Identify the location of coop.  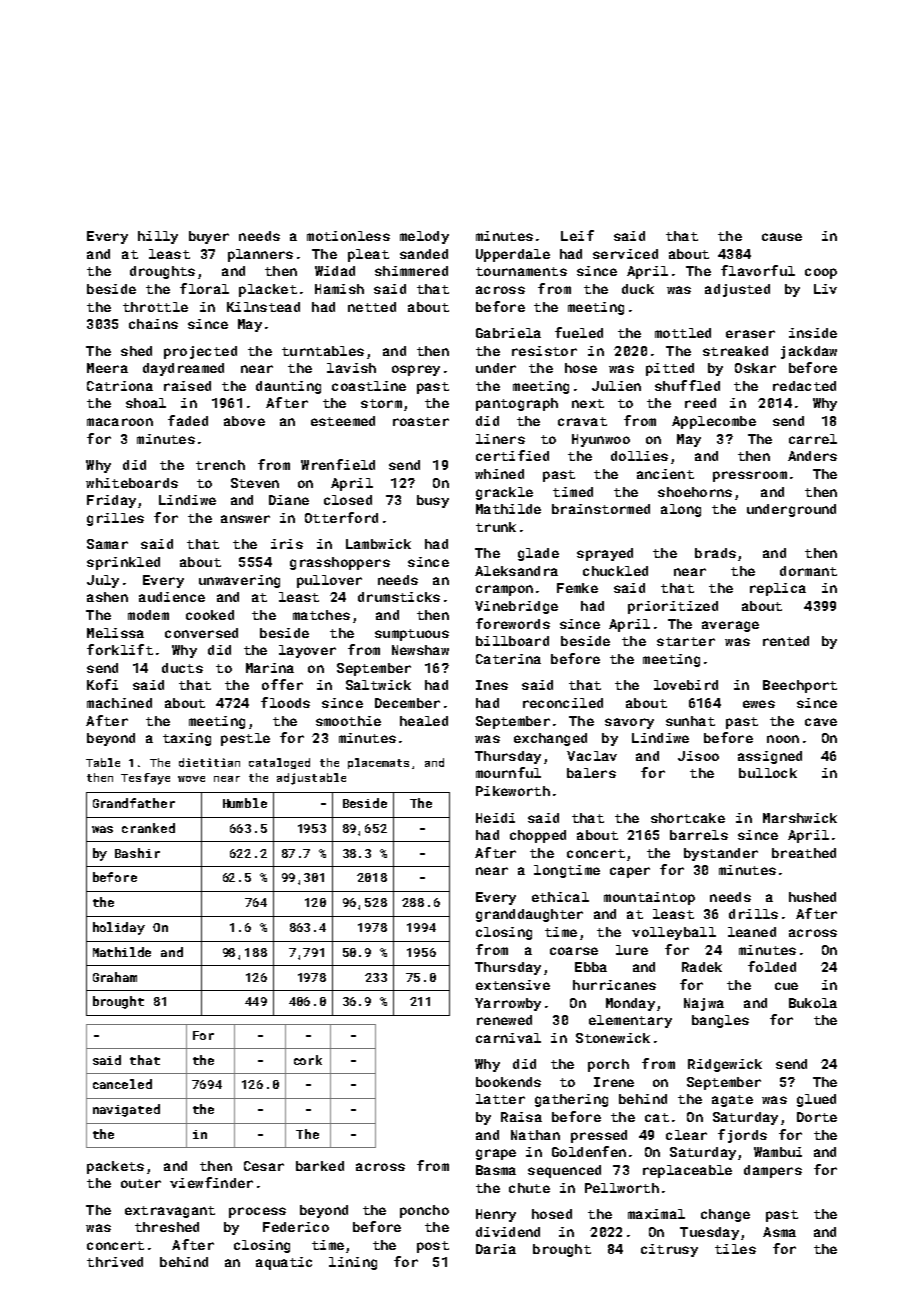
(821, 273).
